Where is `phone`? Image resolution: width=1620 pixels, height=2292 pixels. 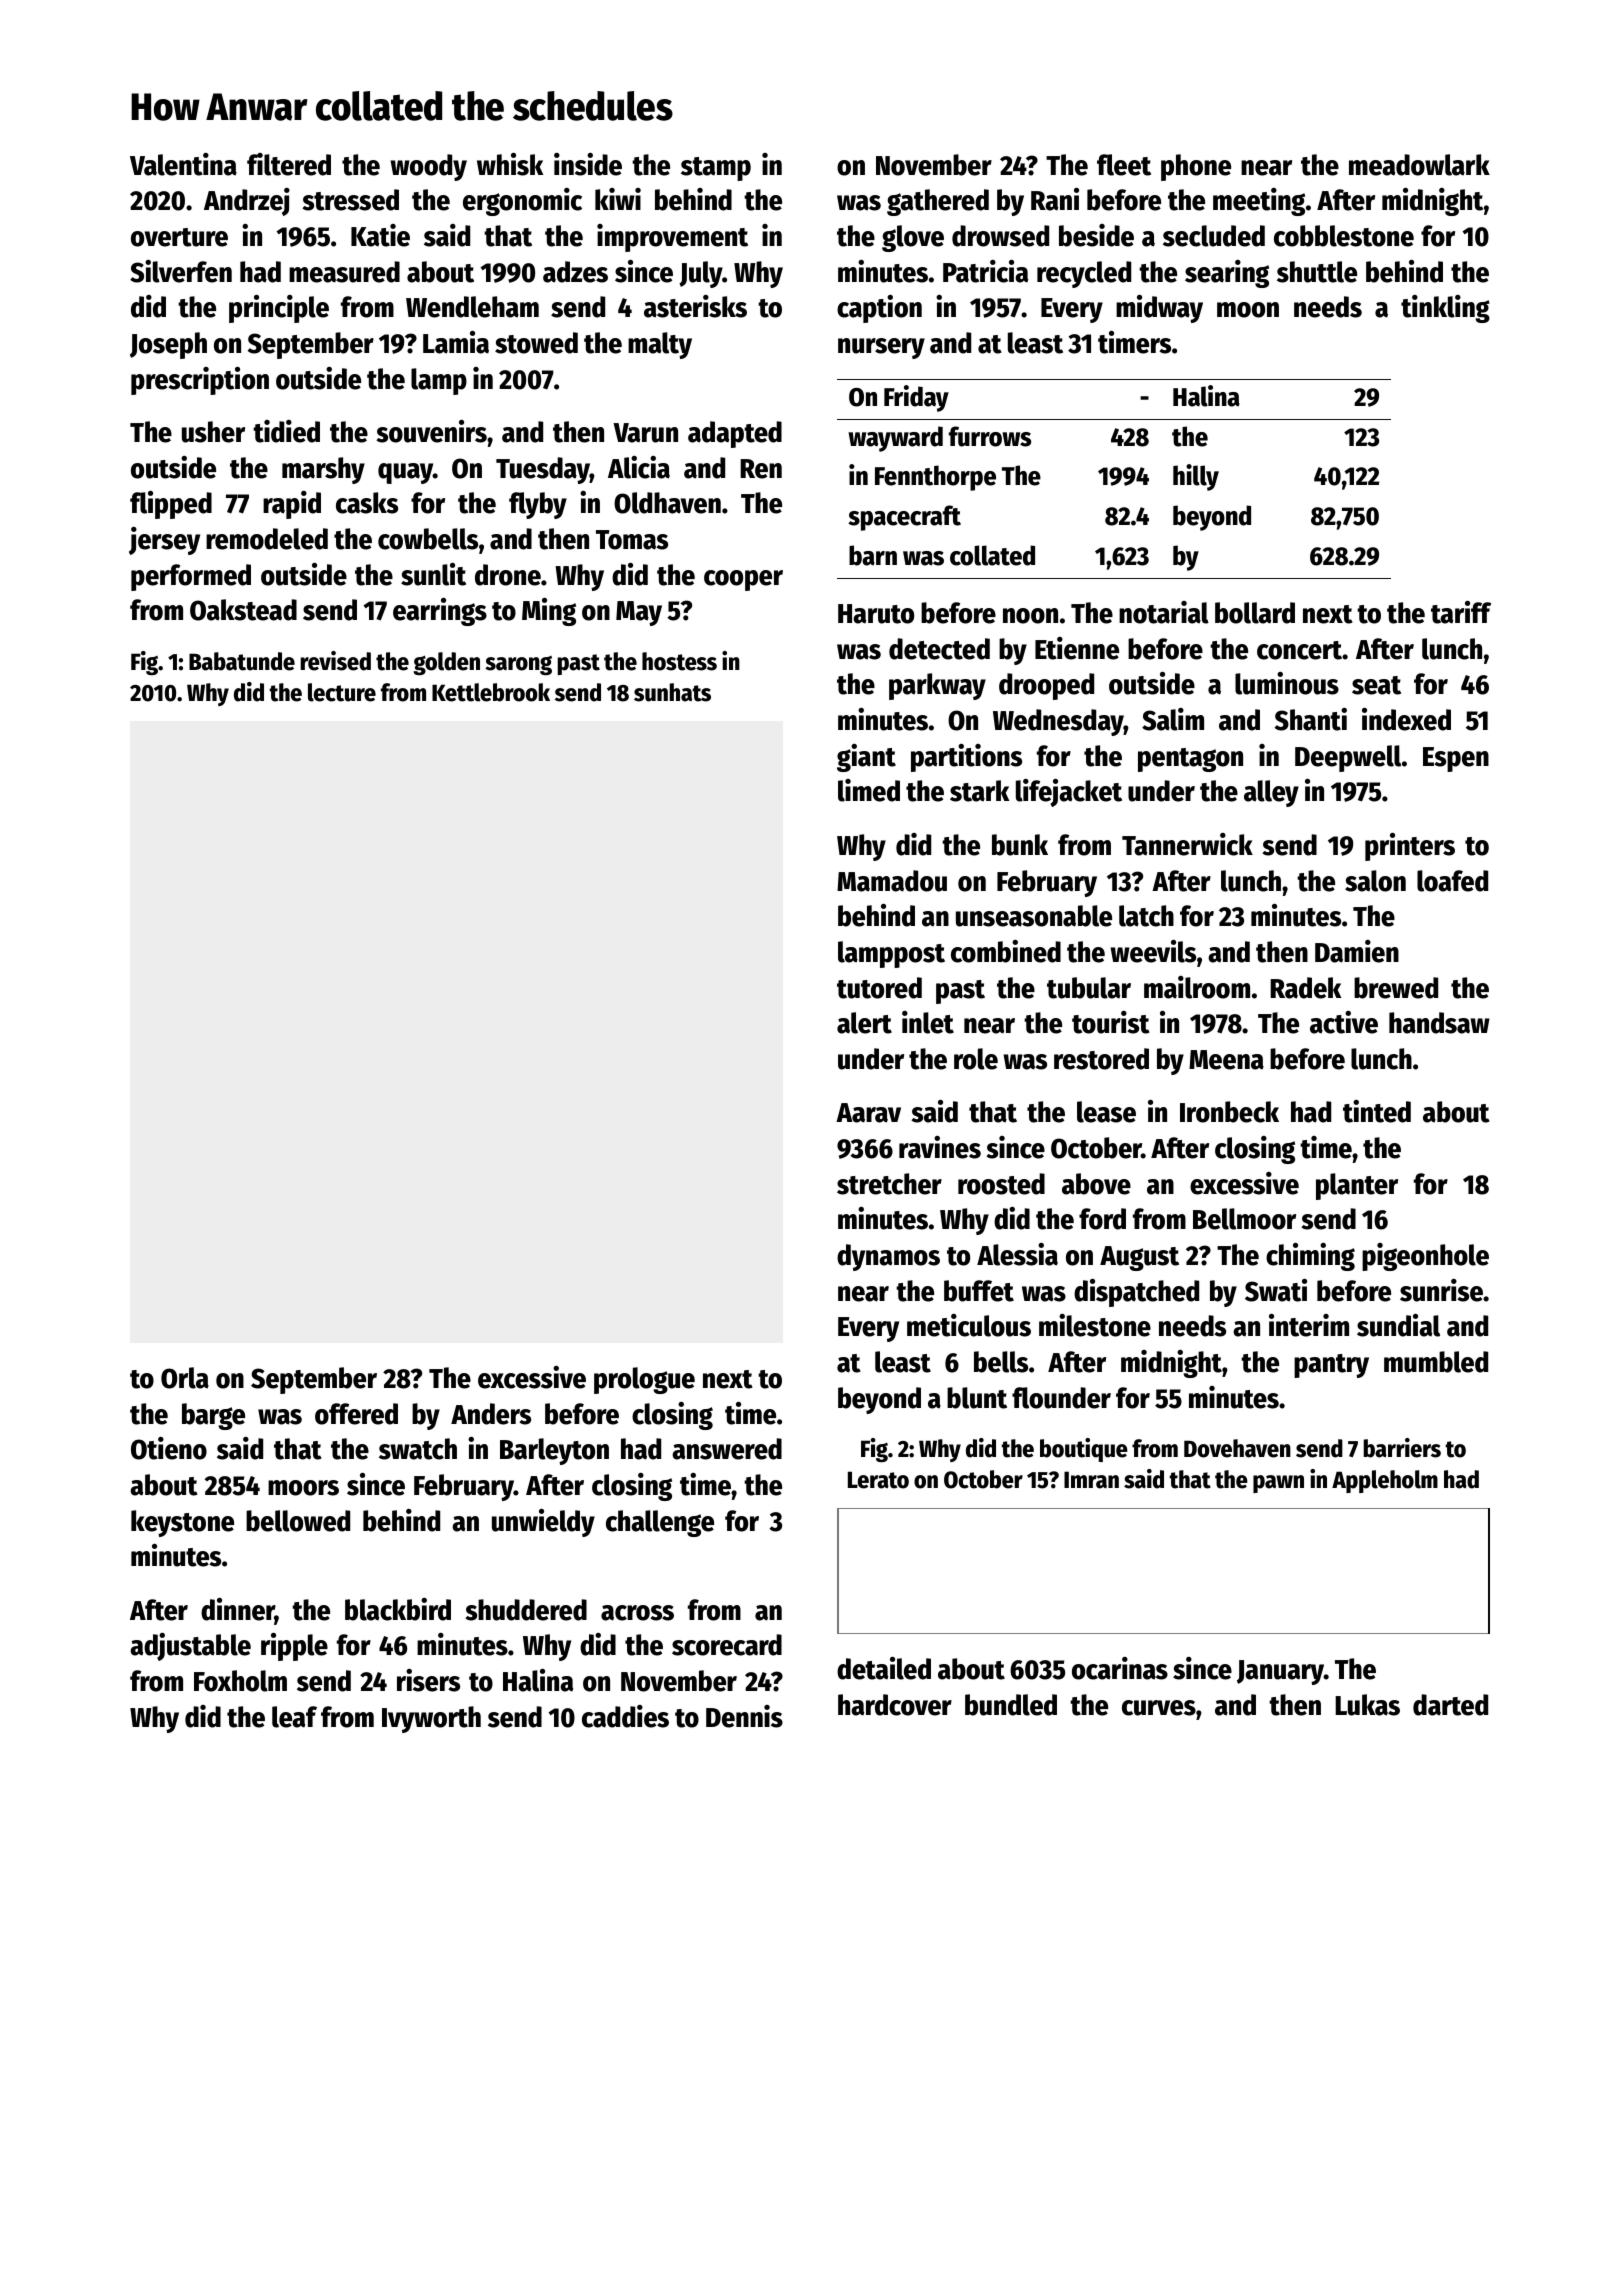
phone is located at coordinates (1196, 167).
